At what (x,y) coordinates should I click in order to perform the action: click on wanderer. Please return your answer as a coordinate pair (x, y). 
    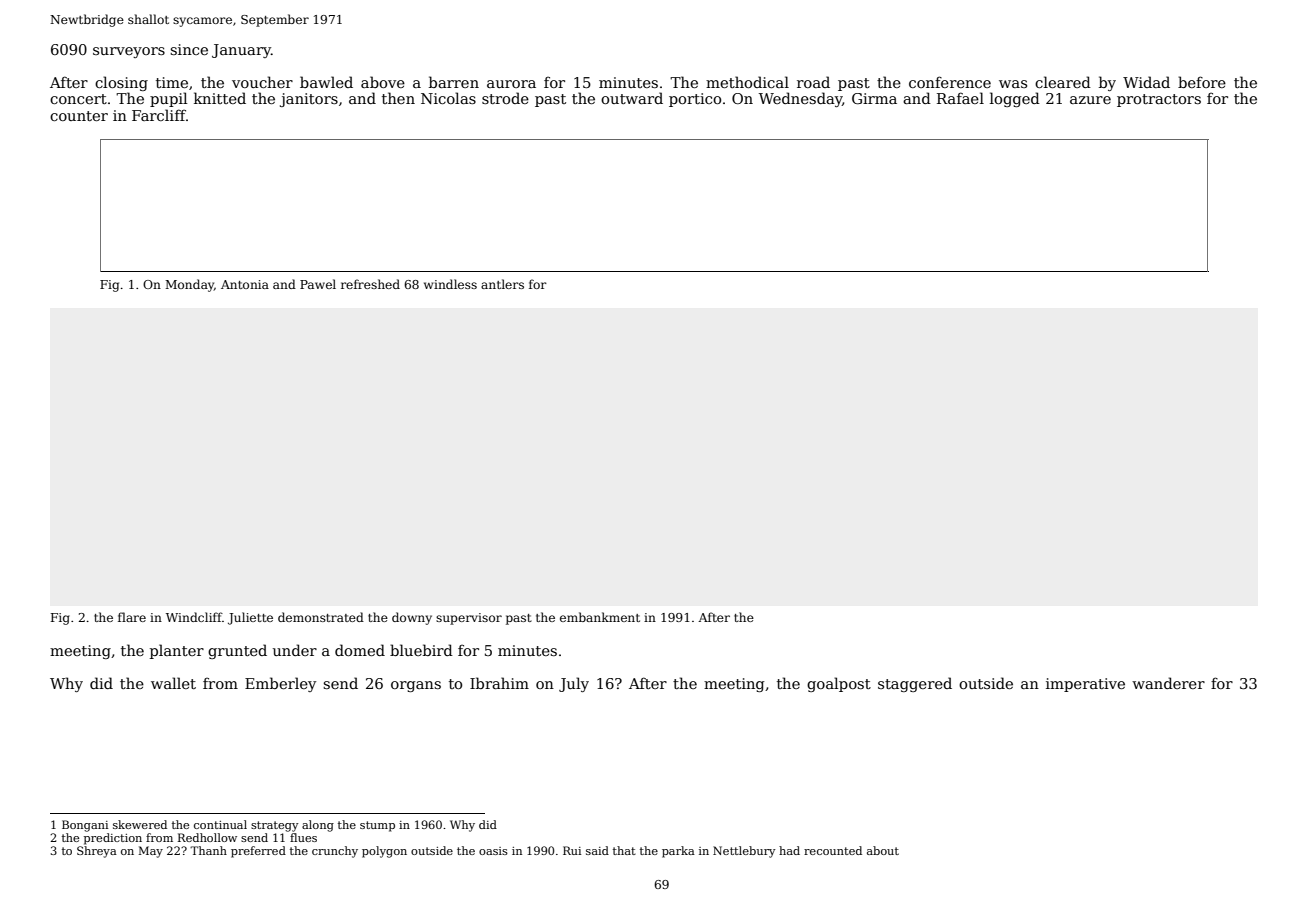
    Looking at the image, I should click on (1168, 683).
